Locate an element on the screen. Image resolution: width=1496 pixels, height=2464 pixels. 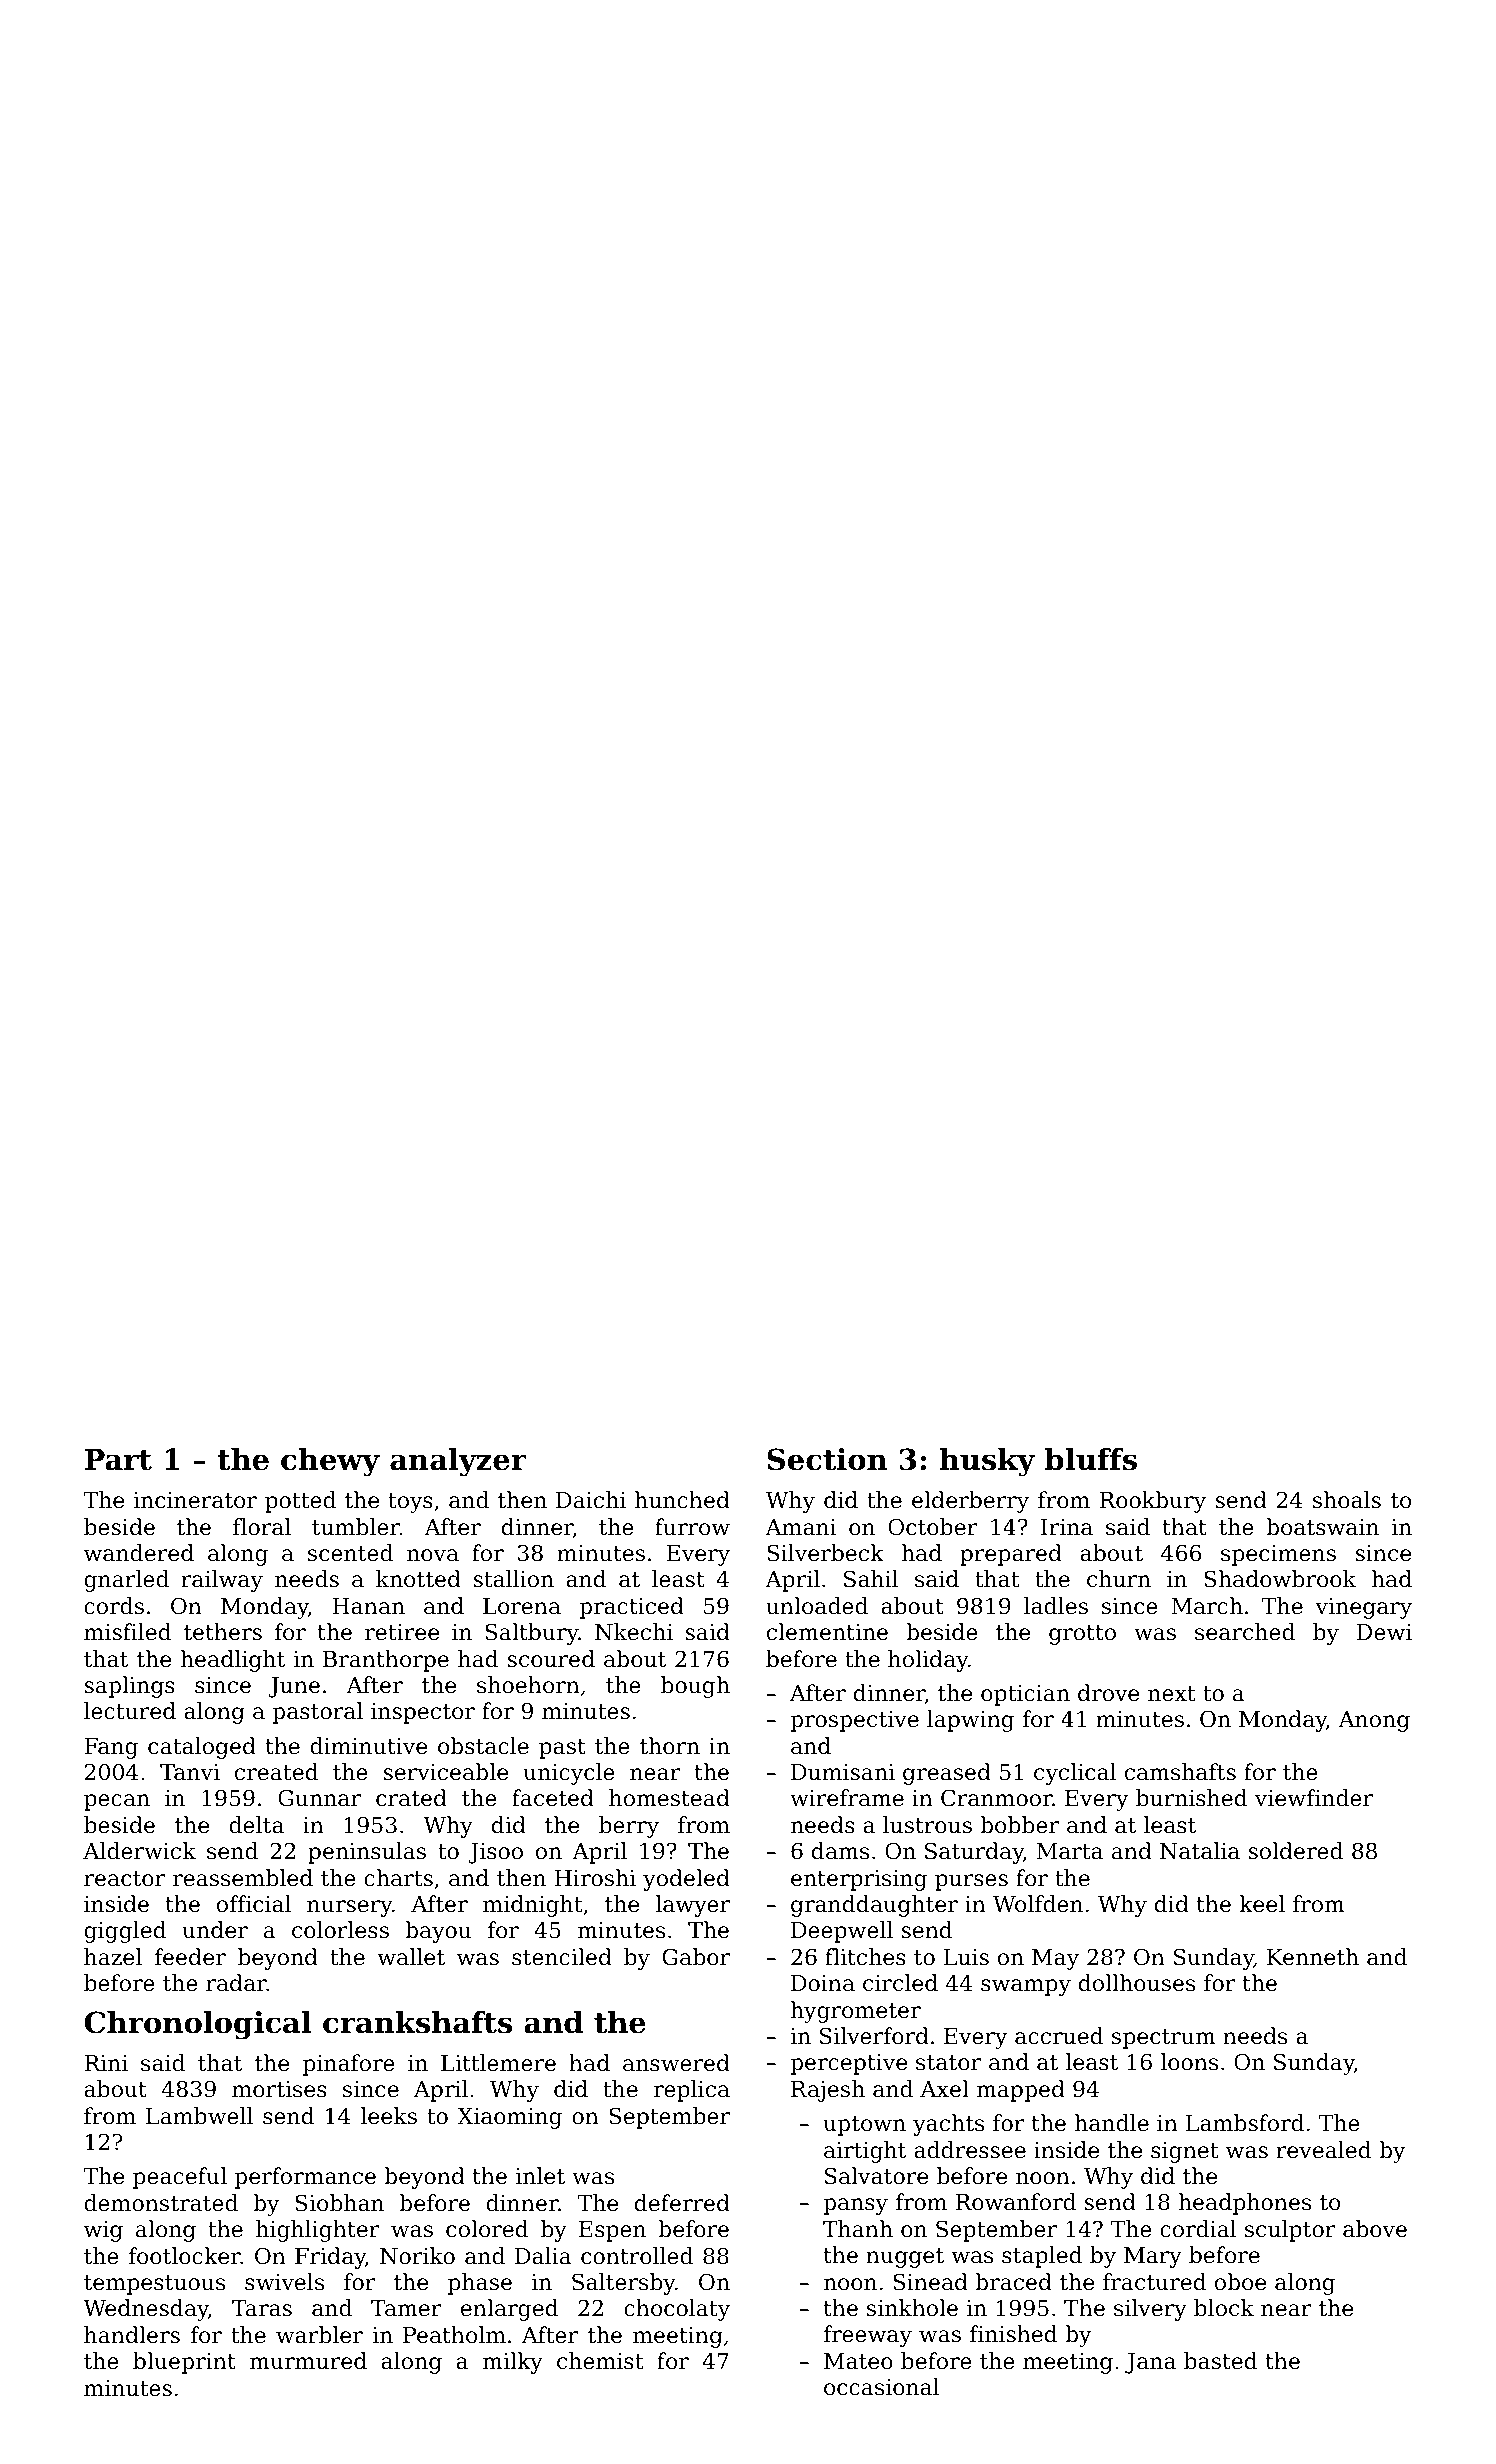
Part is located at coordinates (118, 1460).
